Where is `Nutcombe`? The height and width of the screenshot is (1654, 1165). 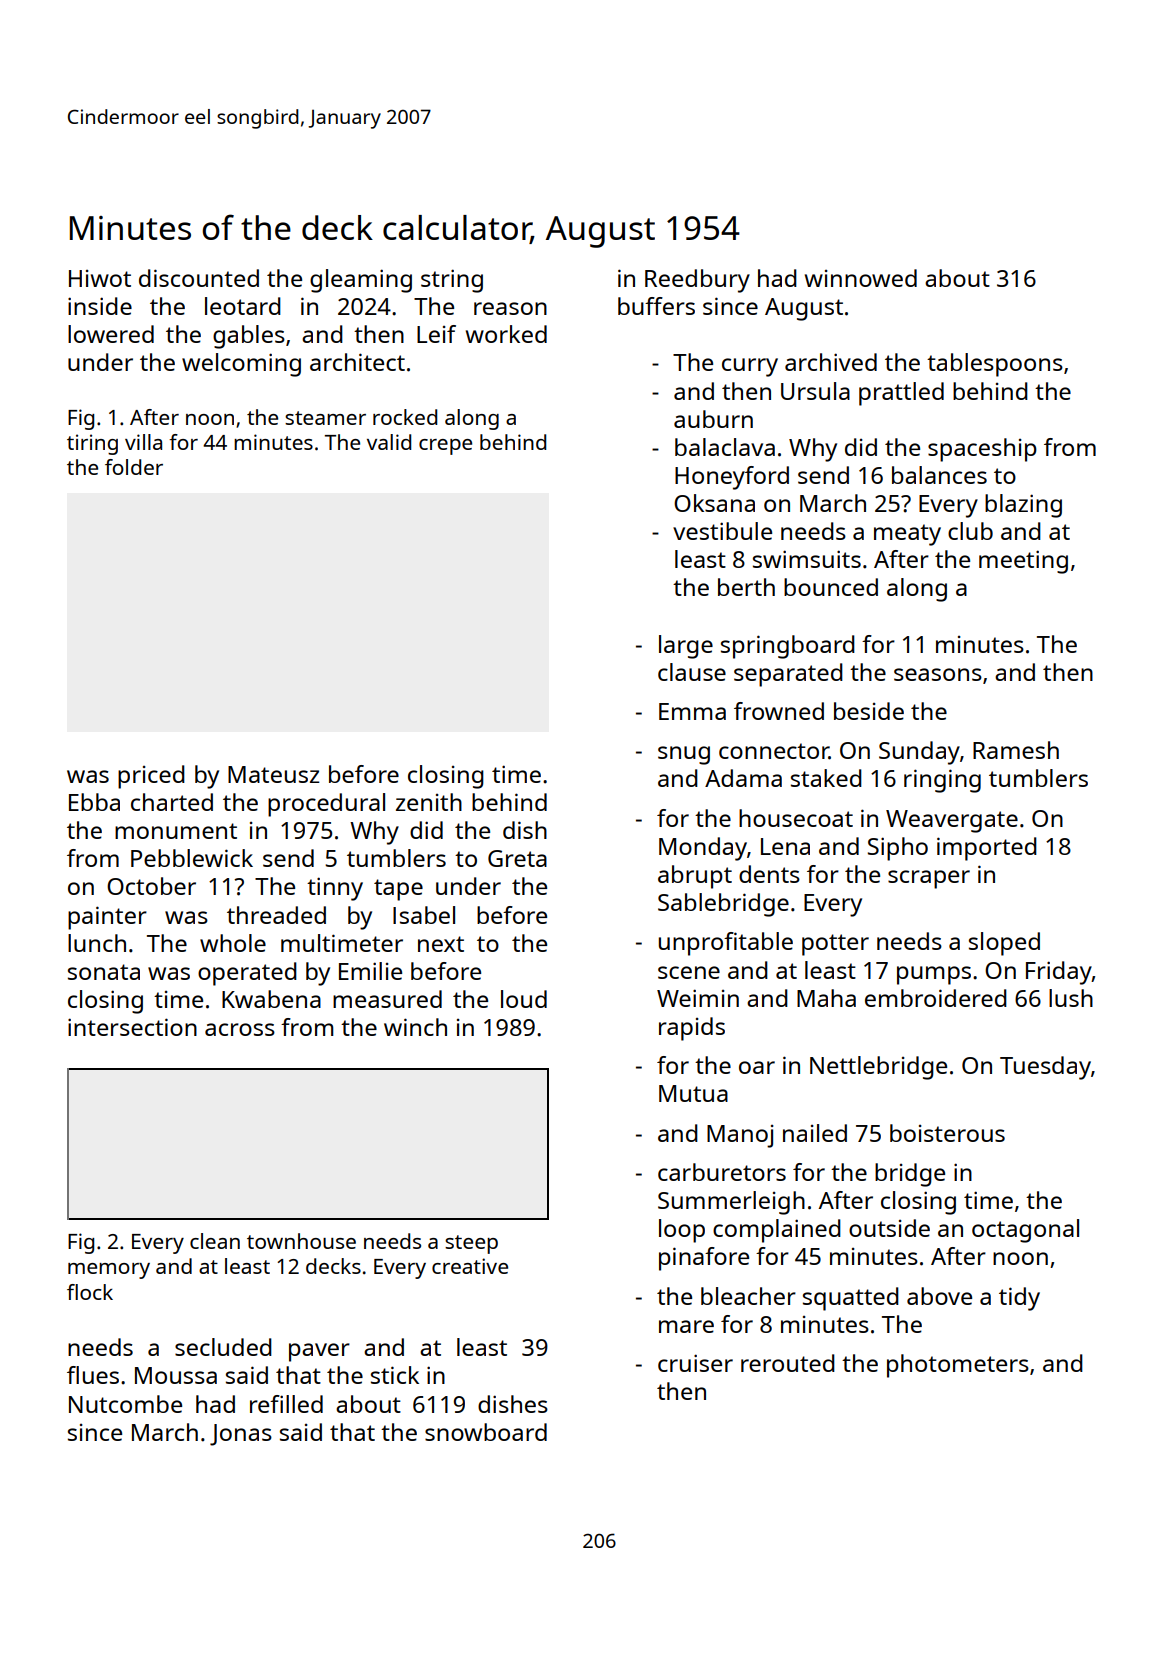 Nutcombe is located at coordinates (125, 1404).
